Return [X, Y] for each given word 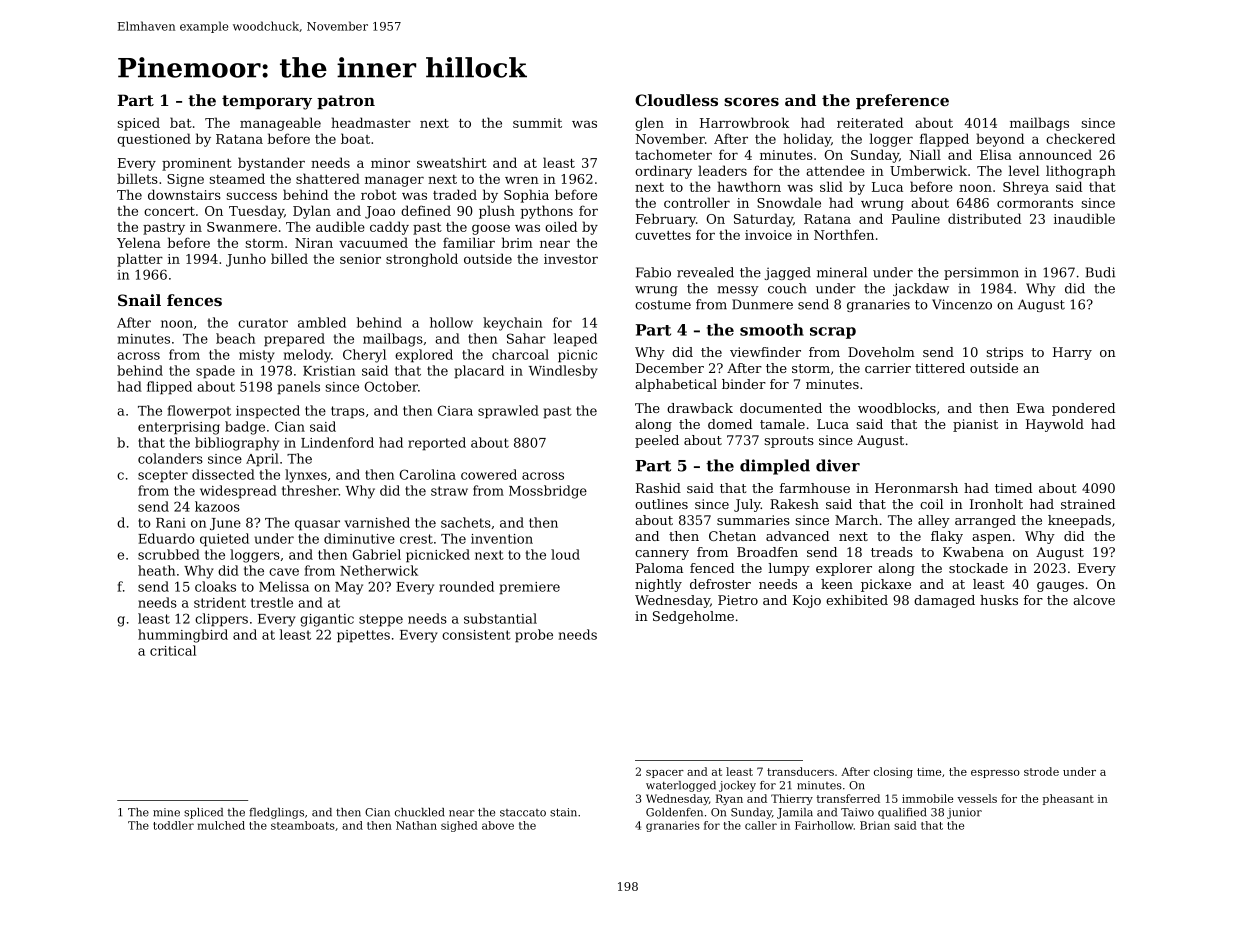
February [666, 220]
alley [934, 521]
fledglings [276, 813]
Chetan [732, 536]
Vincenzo [962, 304]
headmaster [371, 122]
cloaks [215, 586]
